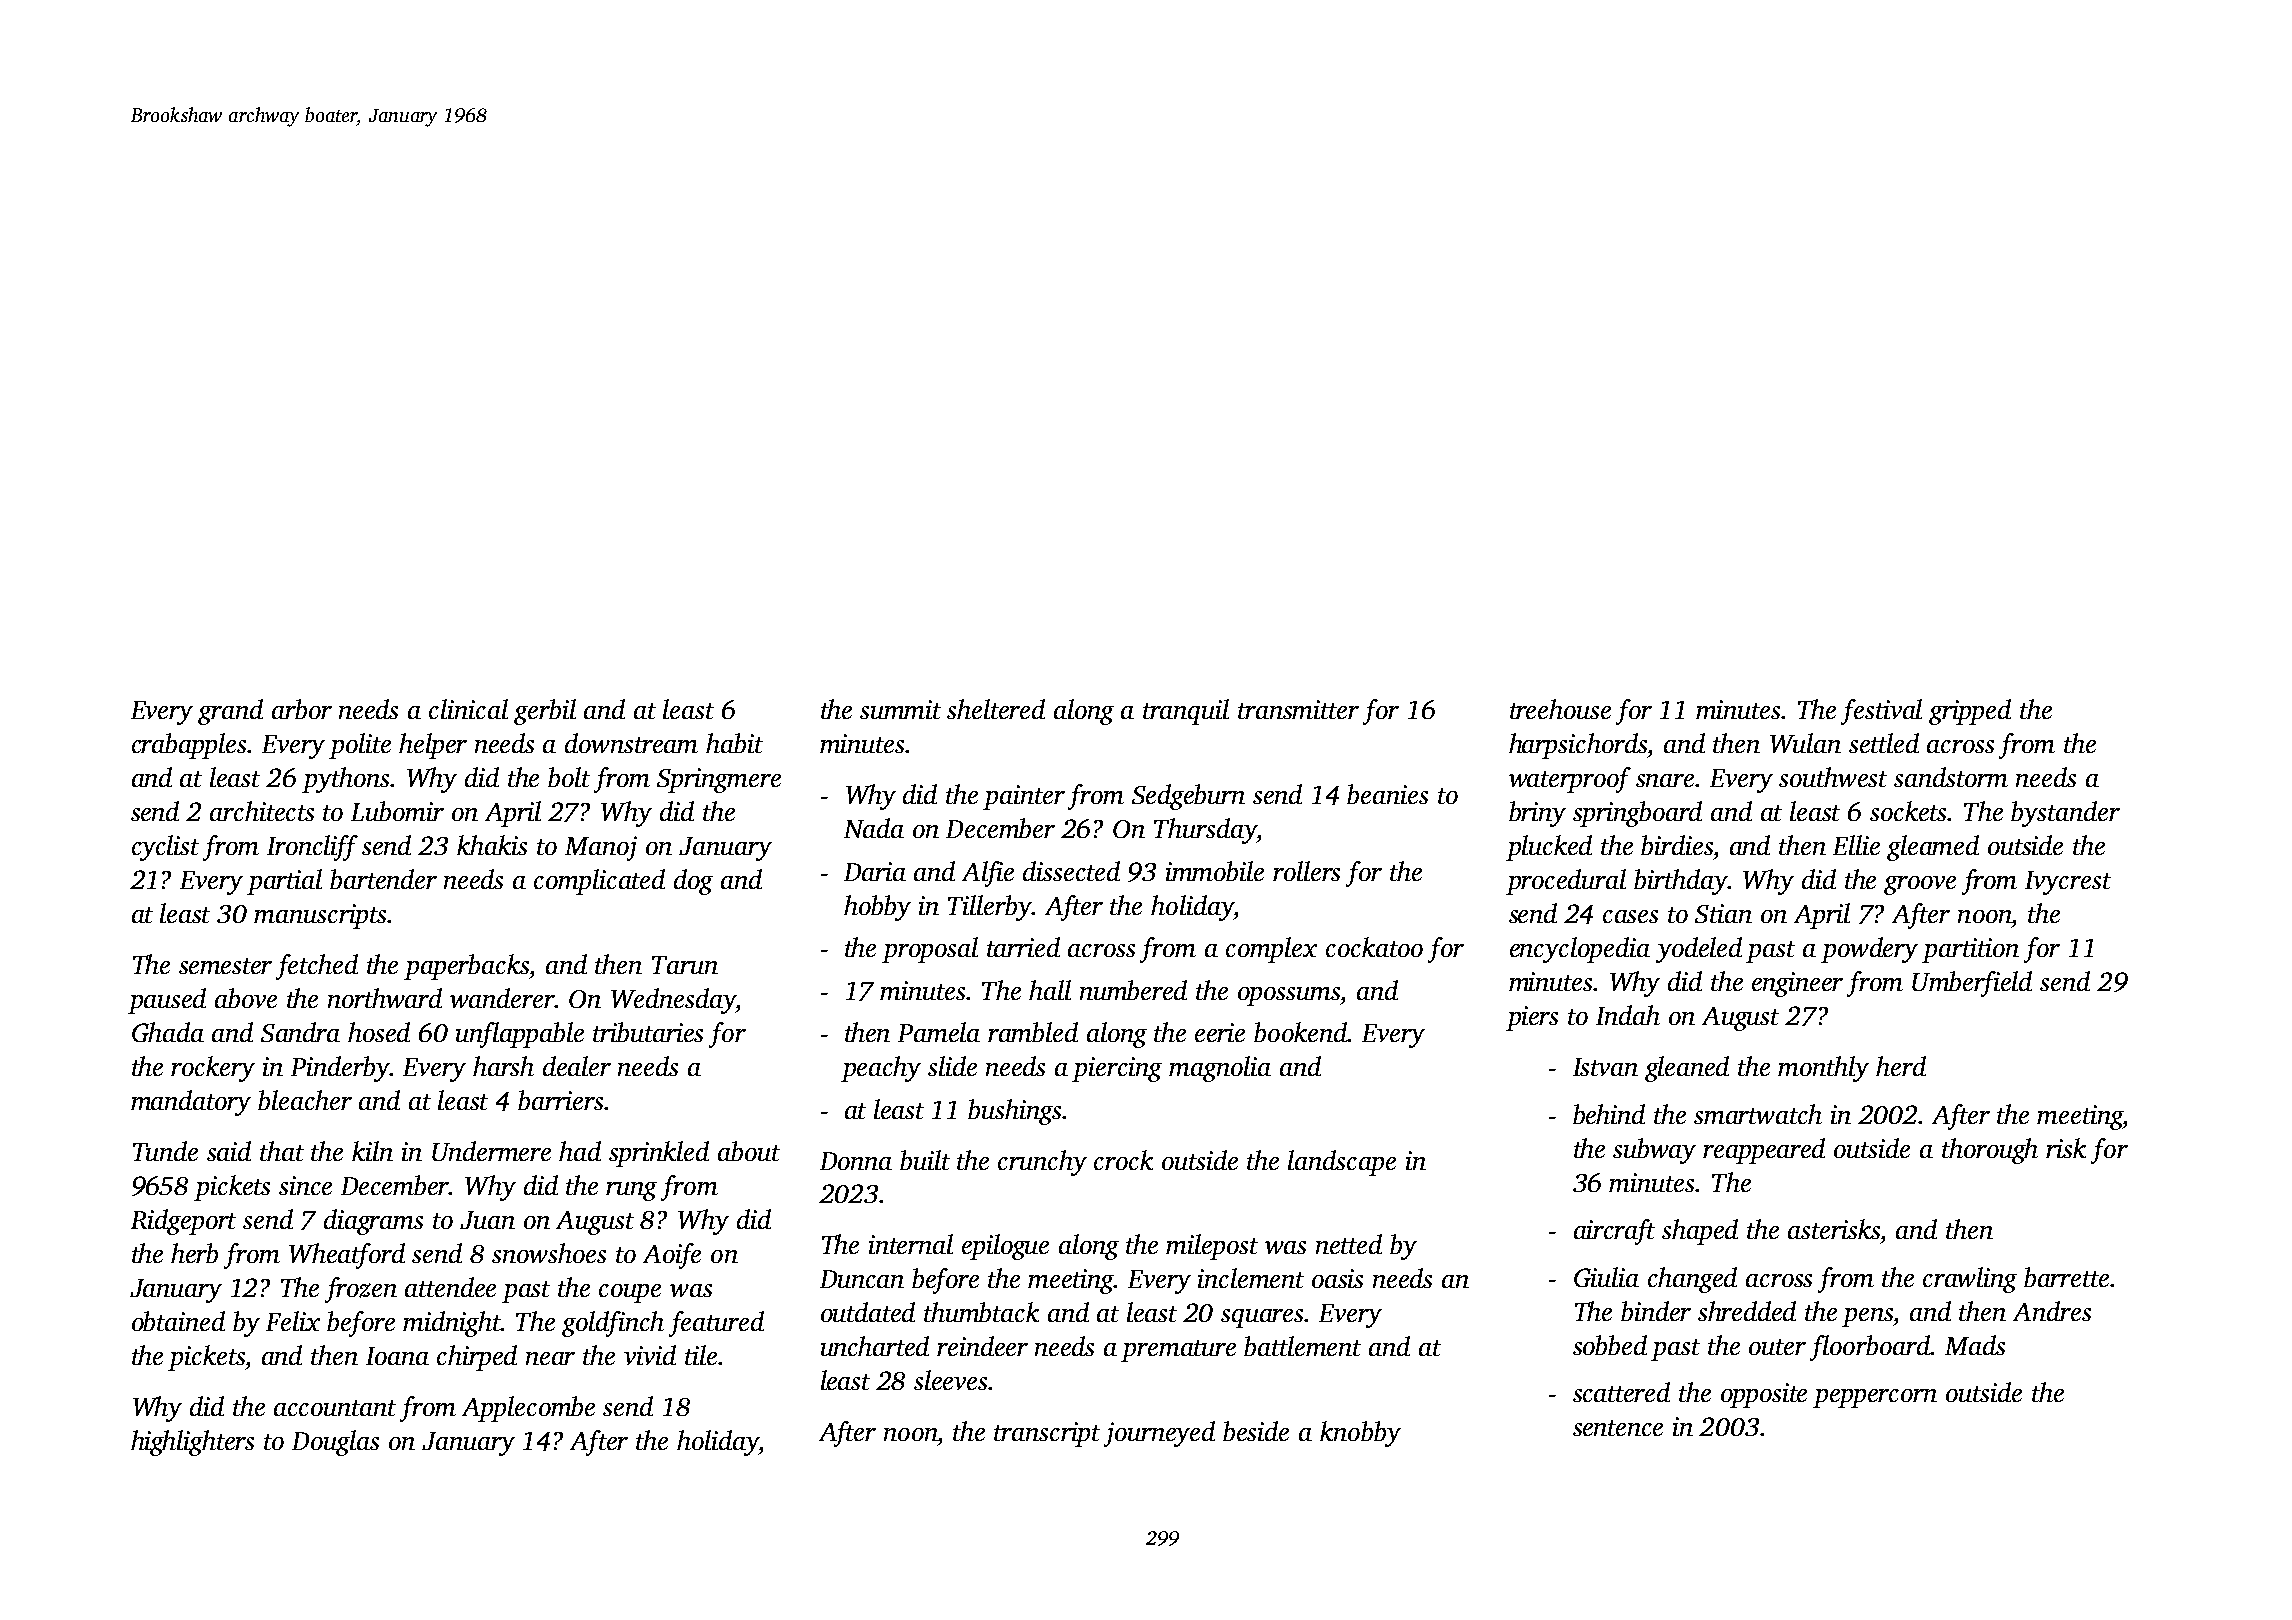 This screenshot has height=1620, width=2292. I want to click on highlighters, so click(192, 1443).
